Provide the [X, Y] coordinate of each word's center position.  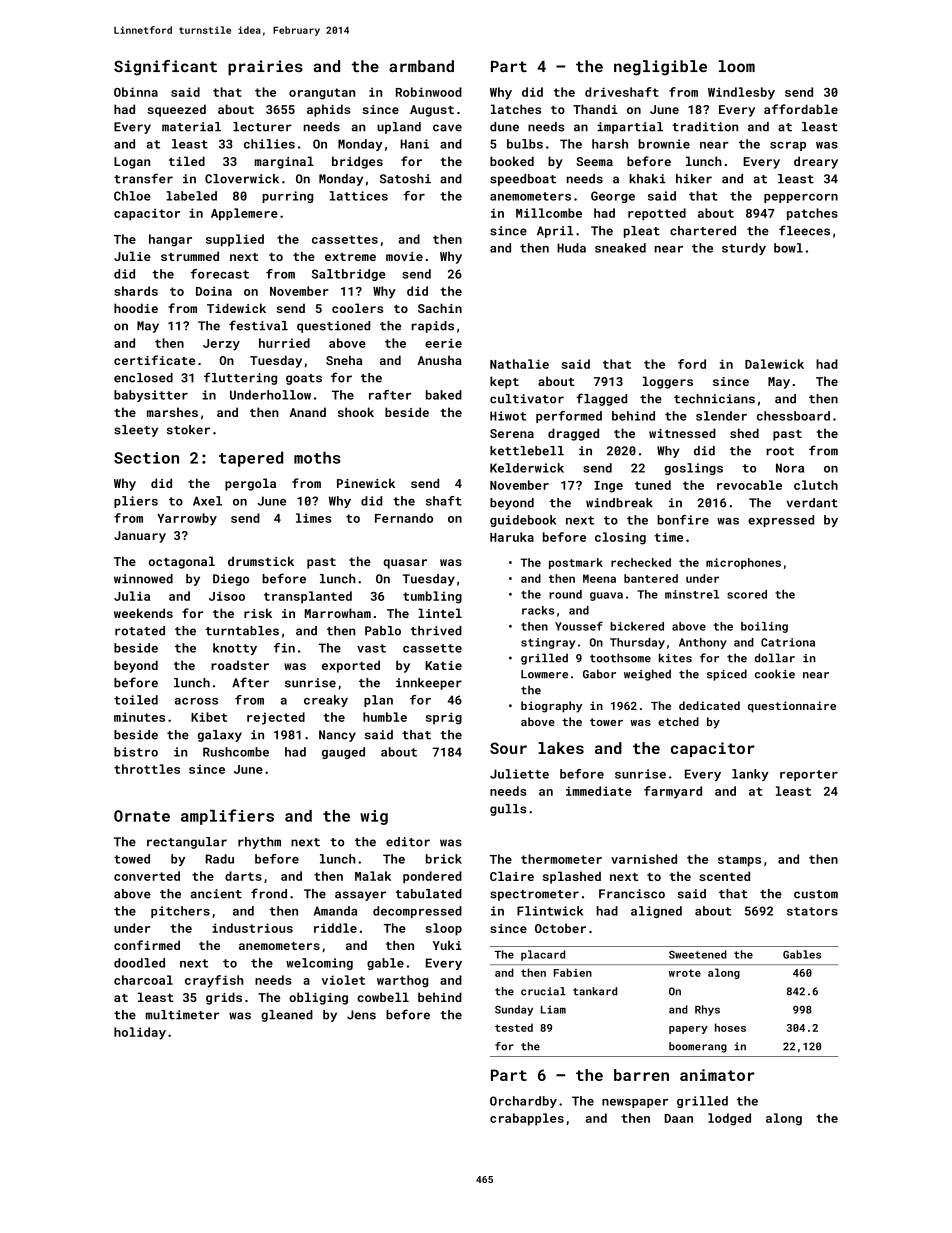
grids [224, 998]
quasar [405, 564]
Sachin [440, 308]
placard [543, 955]
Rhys [707, 1010]
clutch [816, 485]
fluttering [240, 378]
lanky [750, 775]
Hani [414, 144]
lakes [561, 748]
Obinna [136, 92]
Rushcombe [236, 752]
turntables [242, 631]
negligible [660, 68]
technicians [714, 399]
